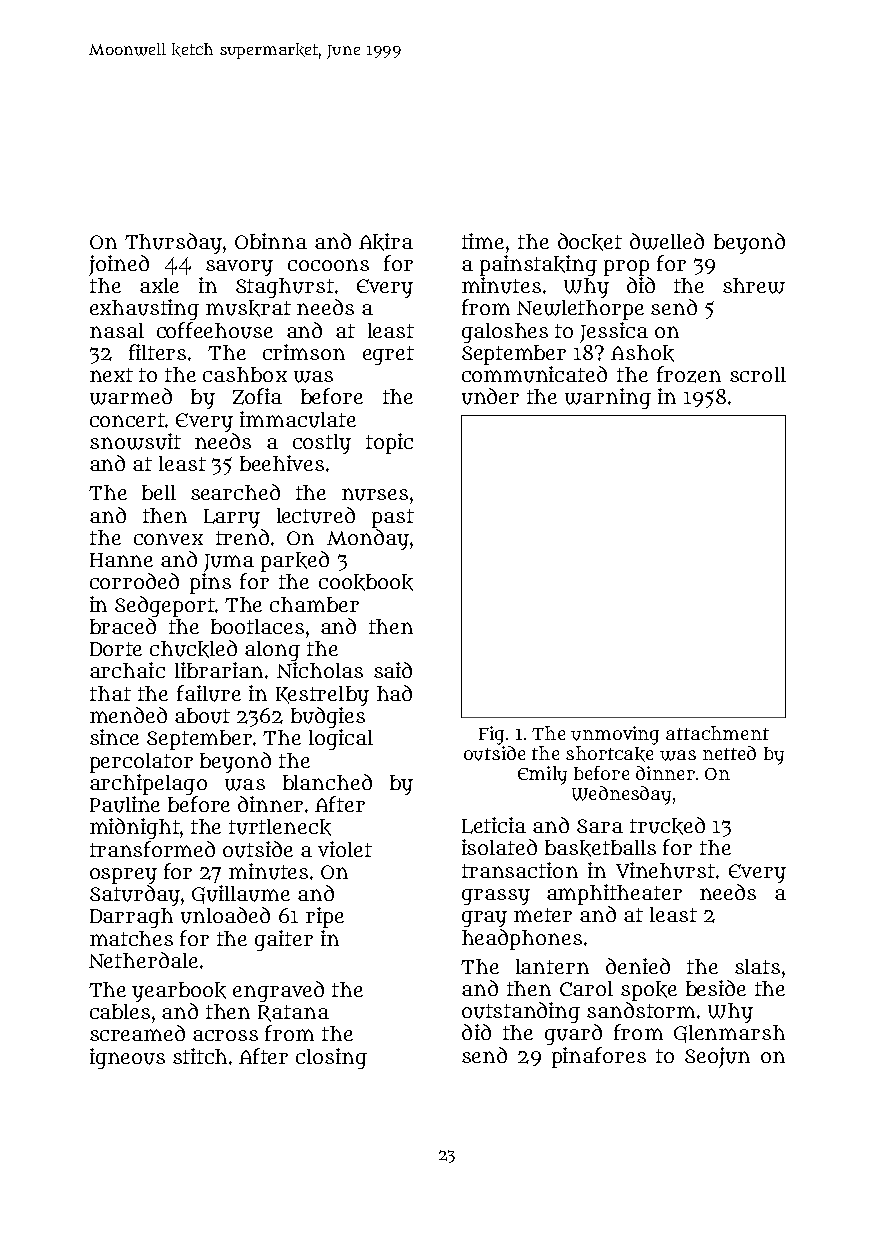  What do you see at coordinates (322, 696) in the screenshot?
I see `Kestrelby` at bounding box center [322, 696].
